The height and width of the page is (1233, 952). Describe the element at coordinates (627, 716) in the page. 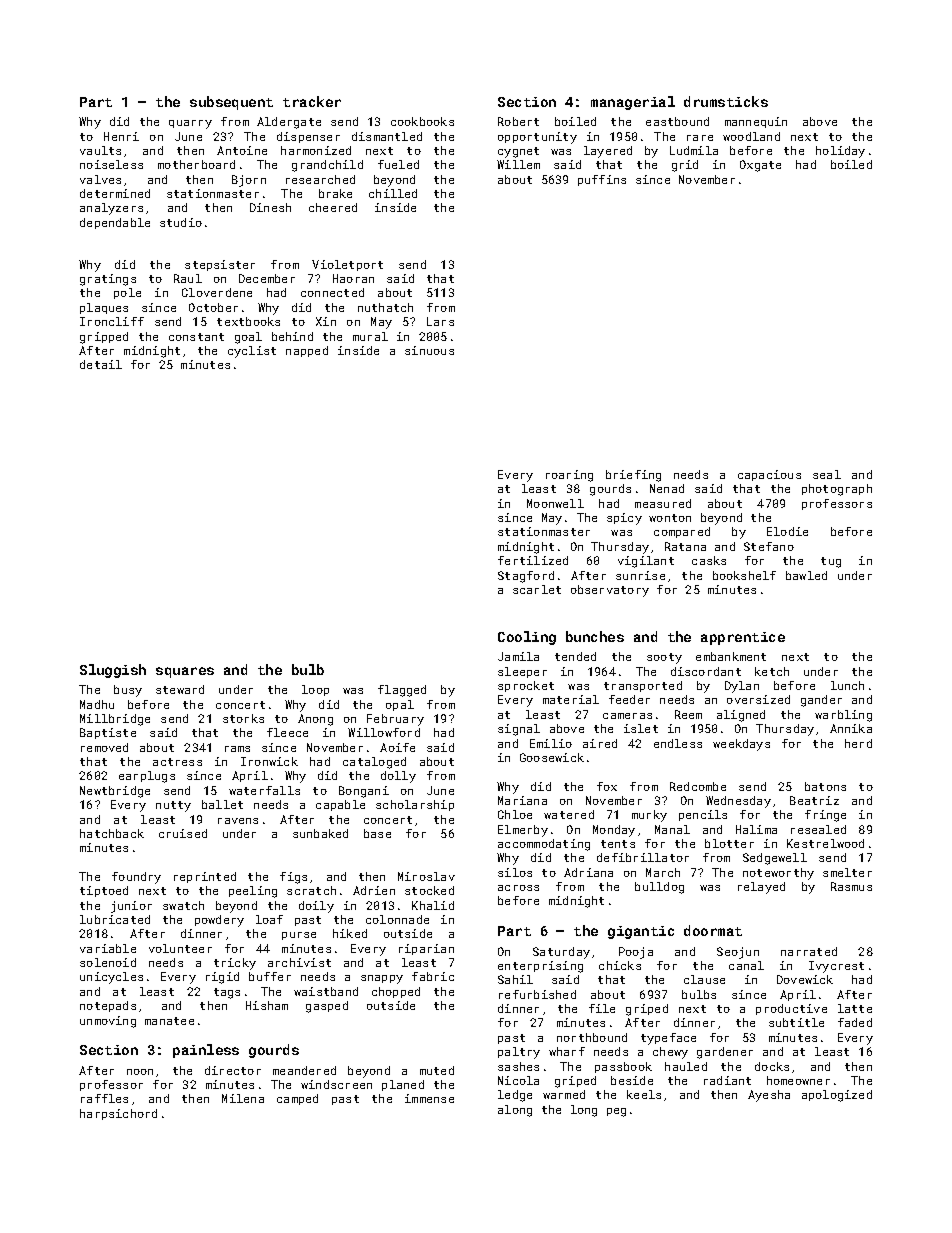

I see `cameras` at that location.
